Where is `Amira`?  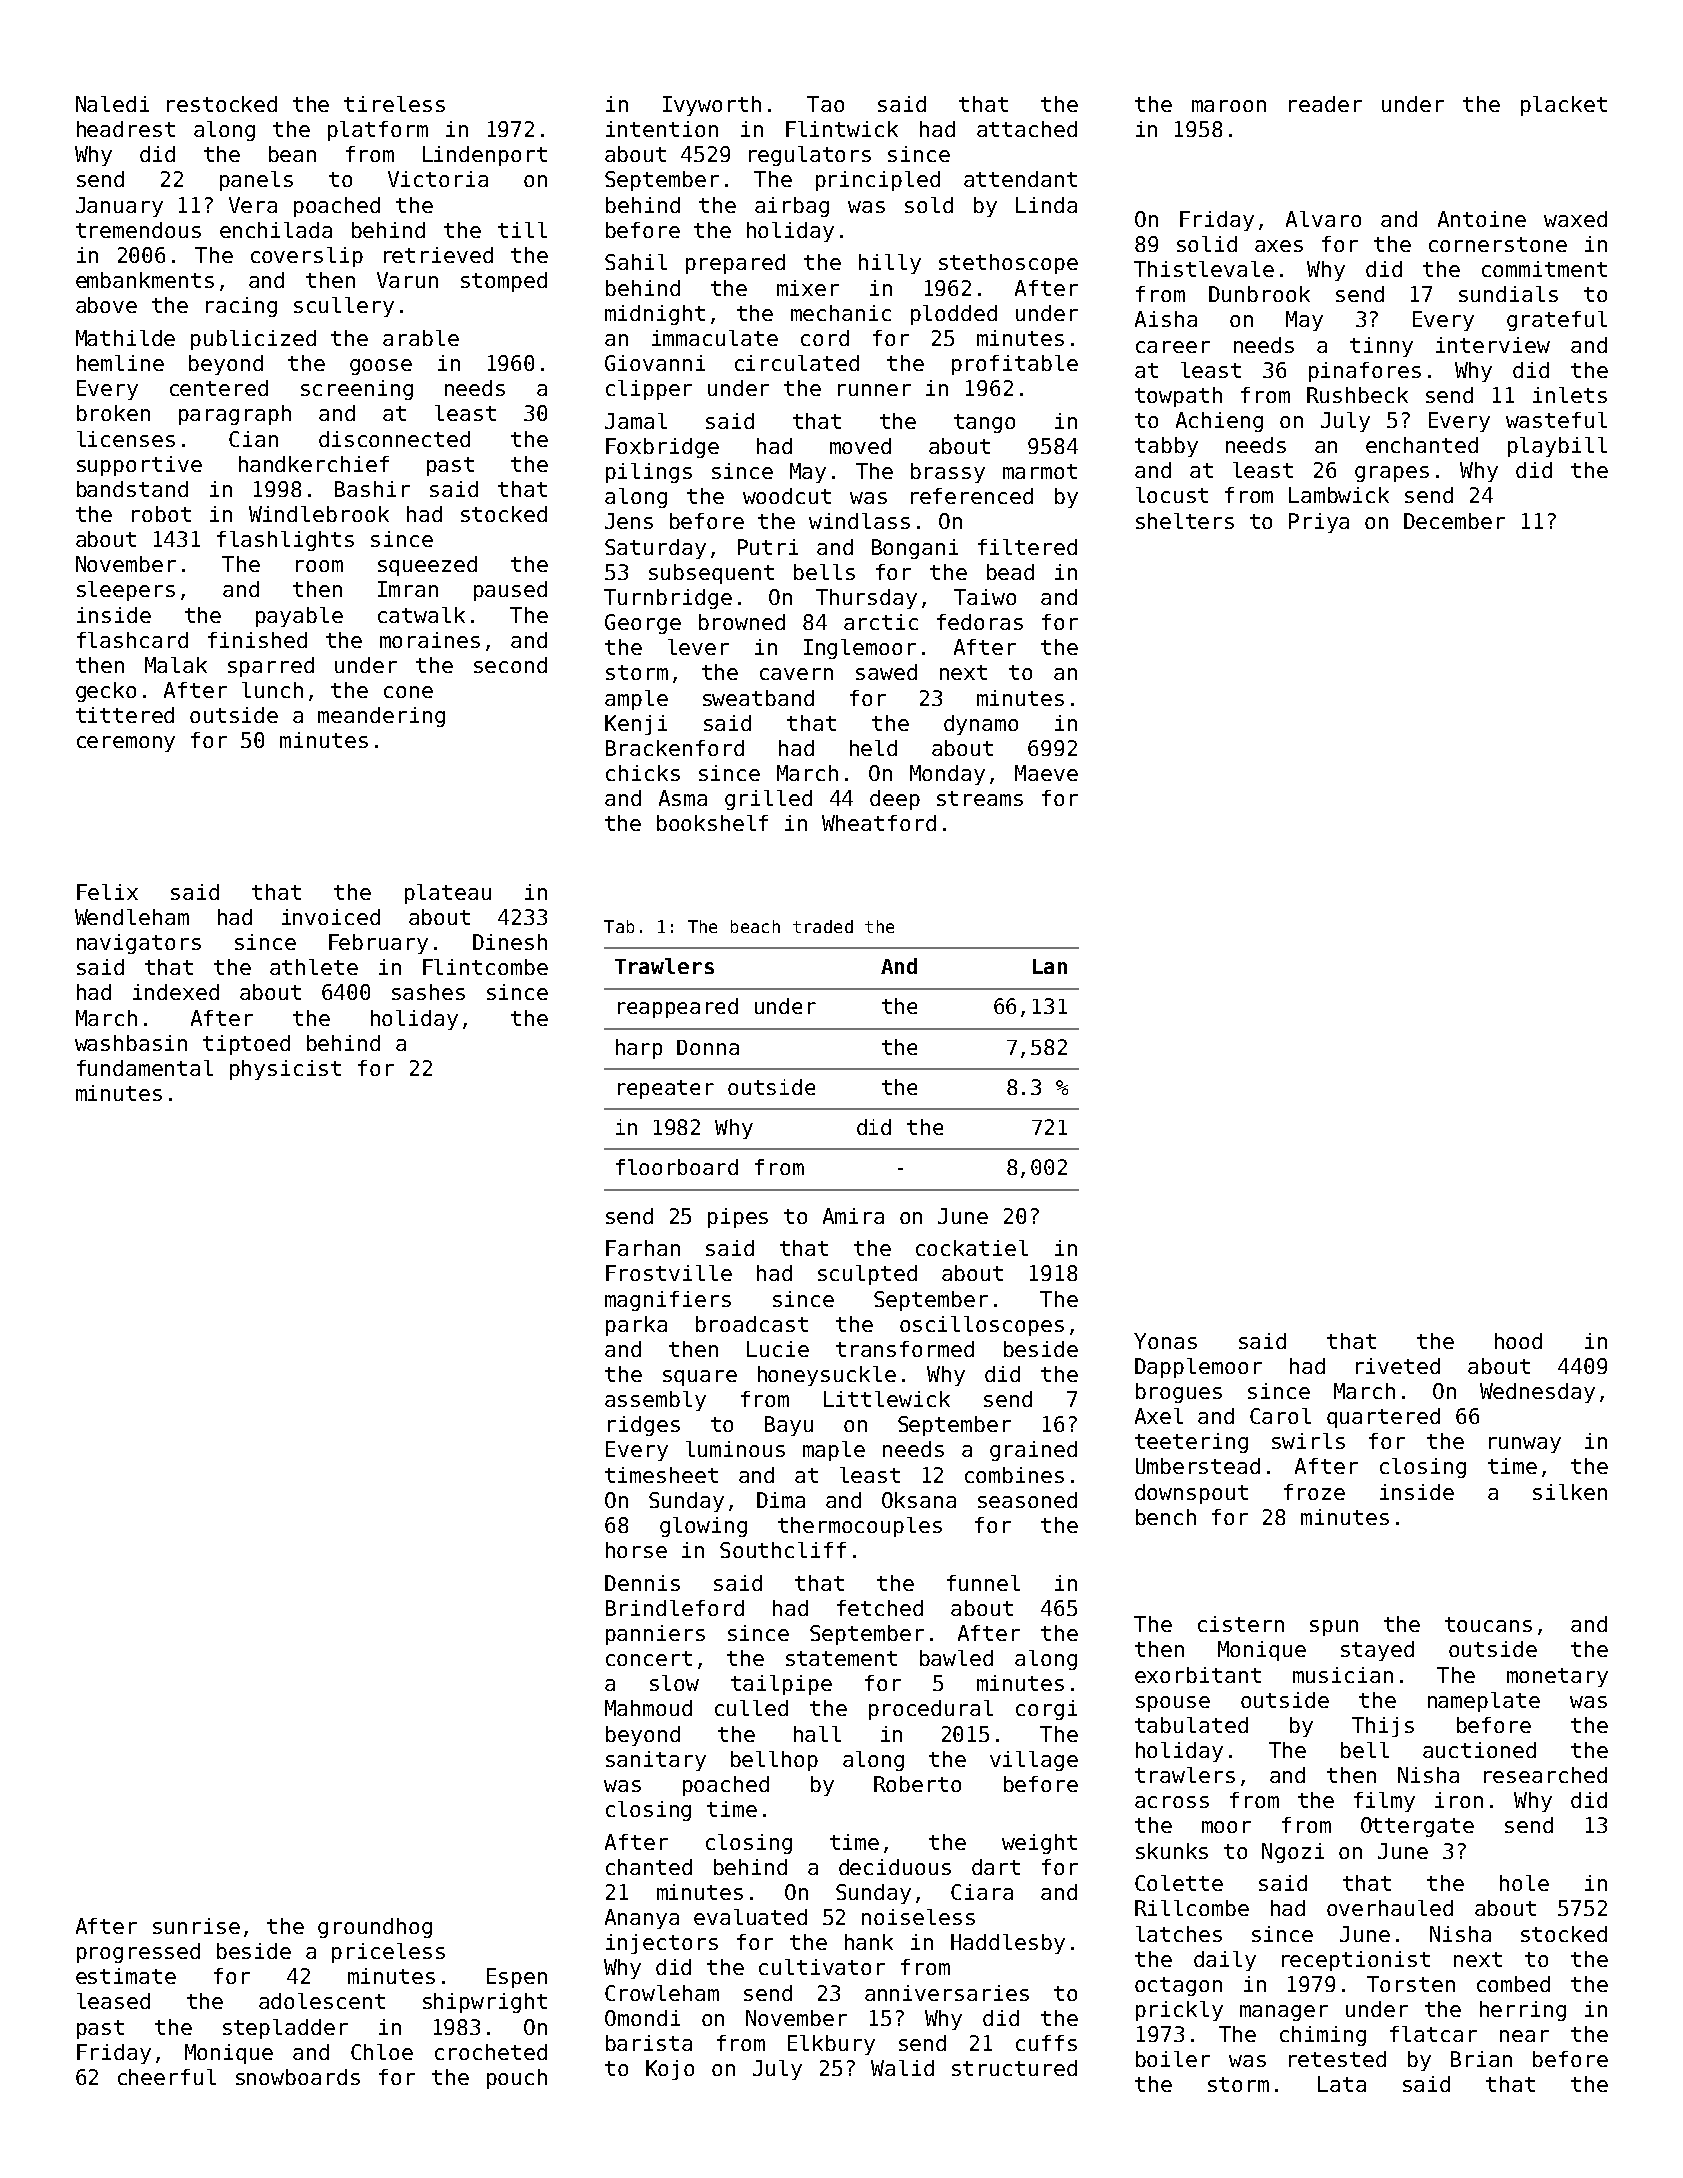 Amira is located at coordinates (853, 1216).
